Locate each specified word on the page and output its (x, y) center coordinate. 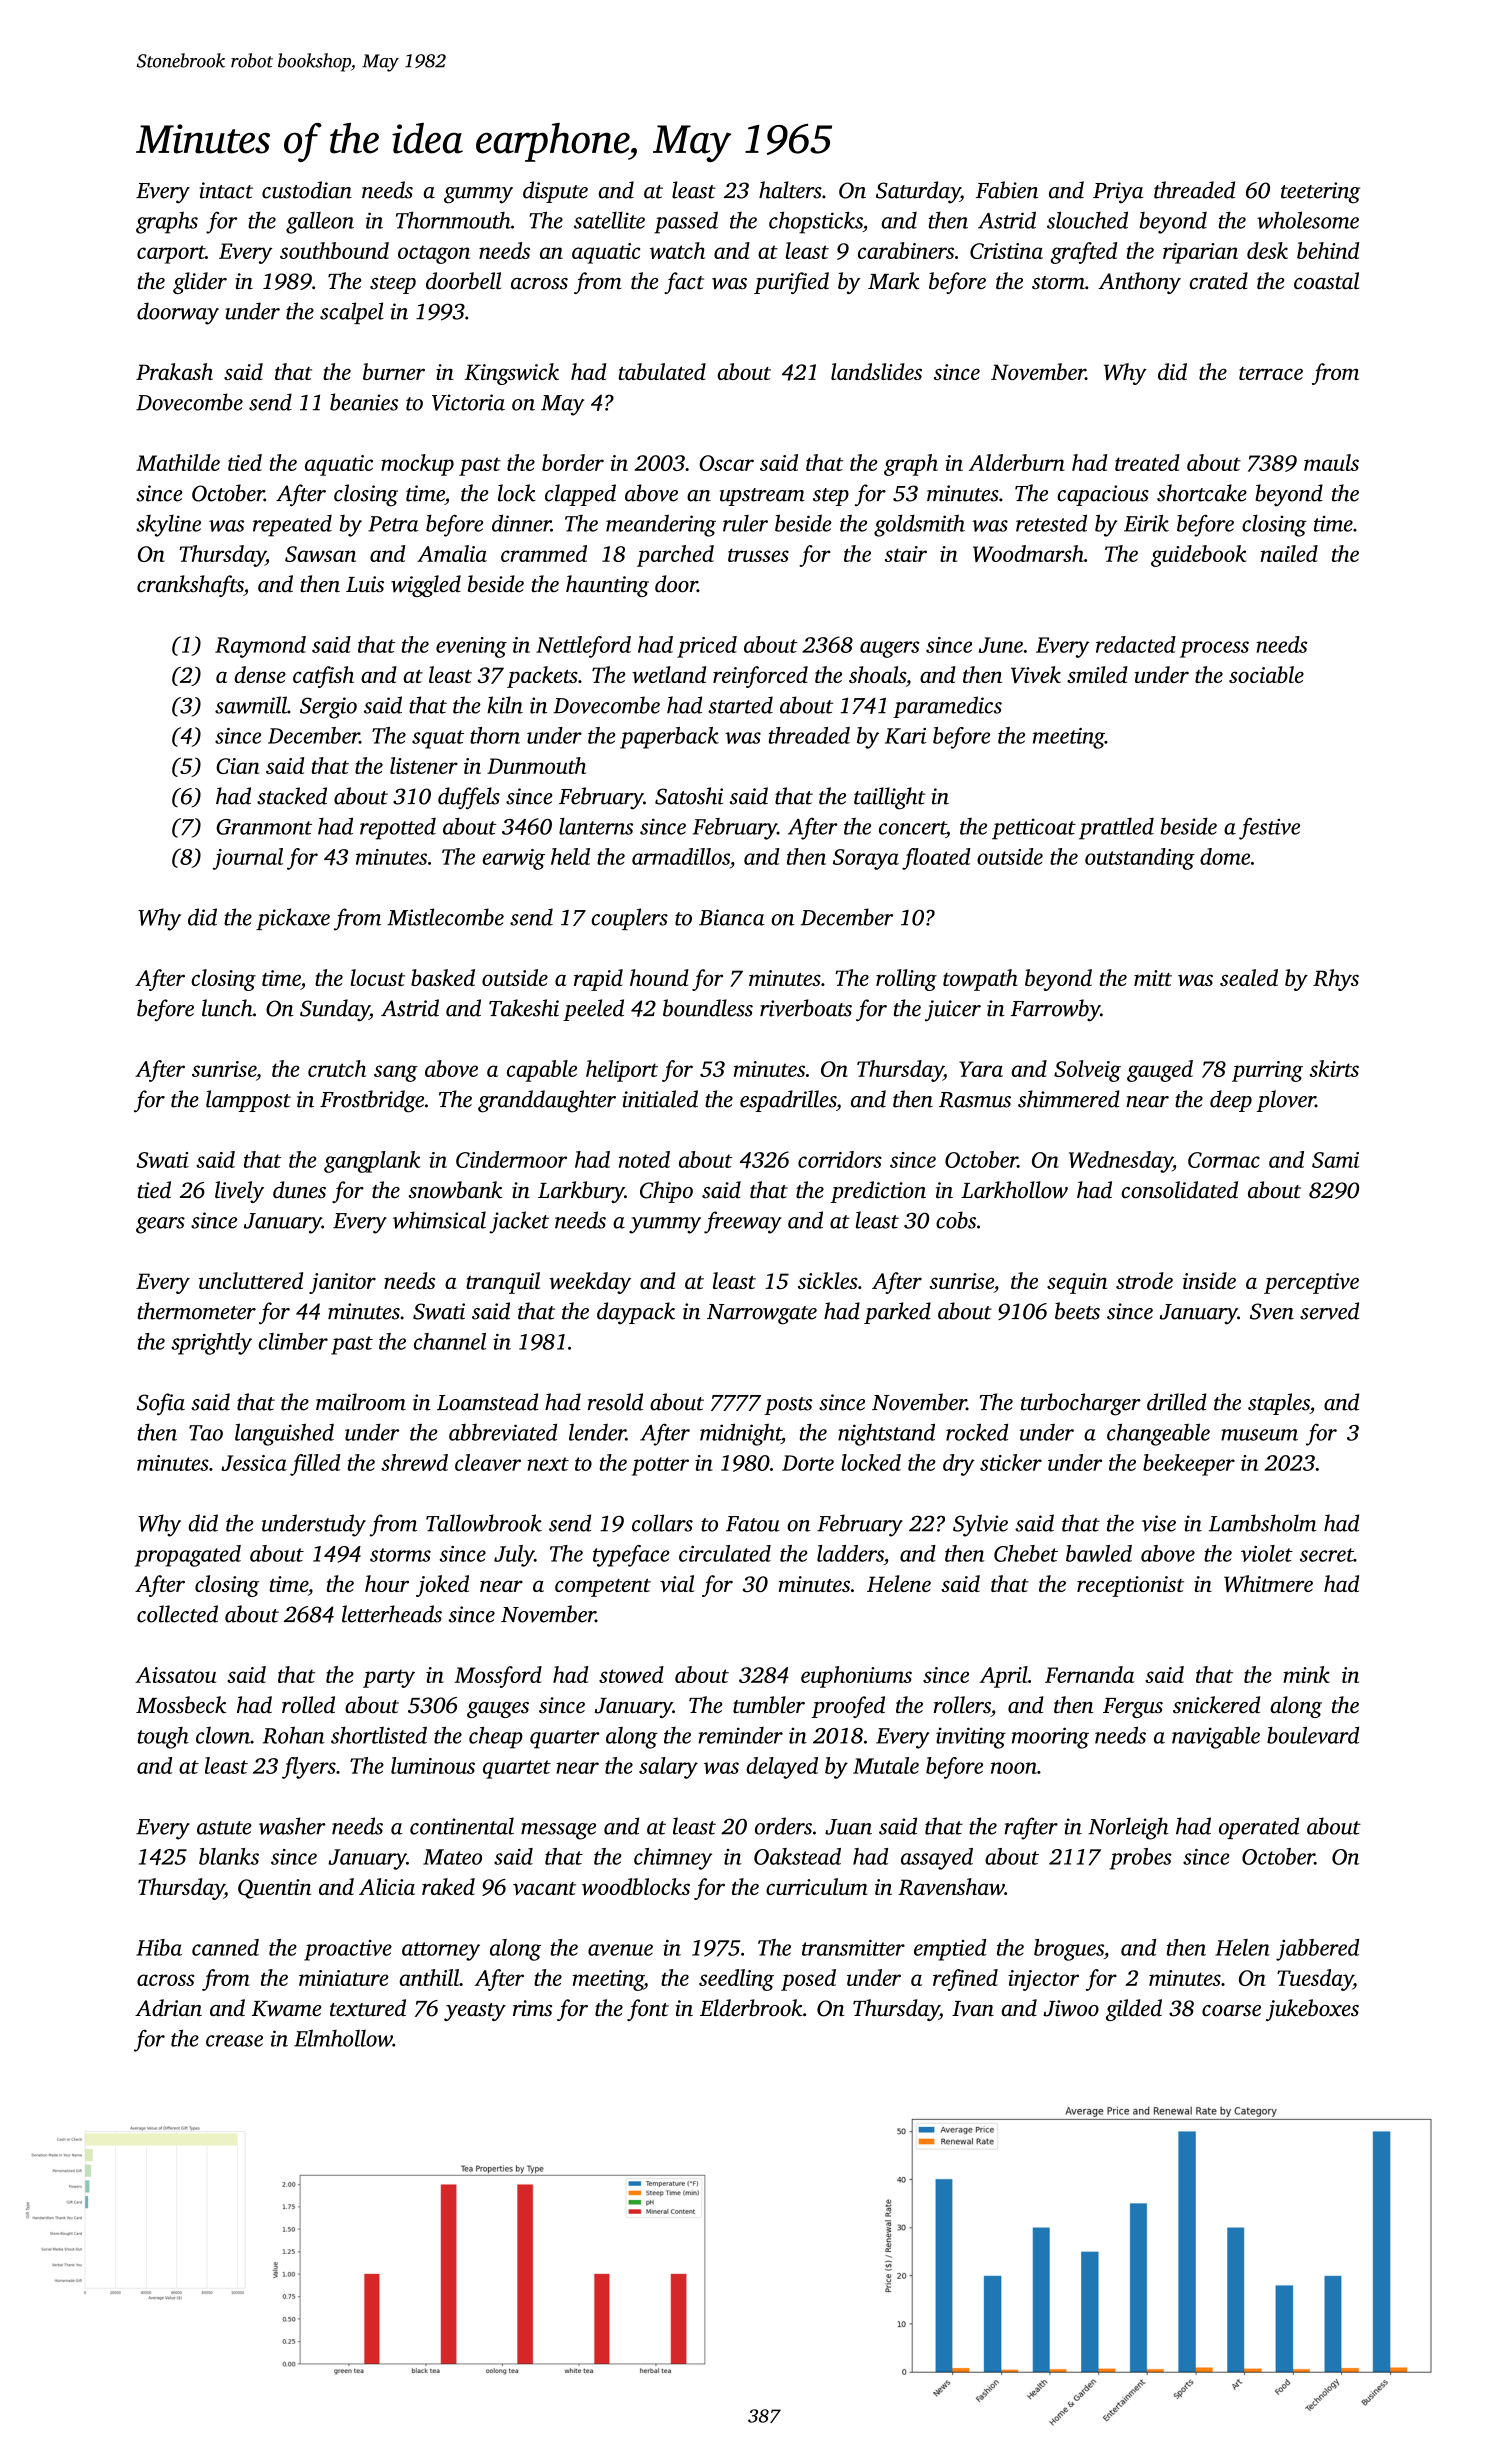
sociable (1266, 674)
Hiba (159, 1947)
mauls (1331, 462)
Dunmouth (536, 765)
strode (1144, 1280)
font (648, 2010)
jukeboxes (1312, 2010)
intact (226, 190)
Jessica (254, 1463)
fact (684, 283)
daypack (636, 1313)
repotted (398, 829)
